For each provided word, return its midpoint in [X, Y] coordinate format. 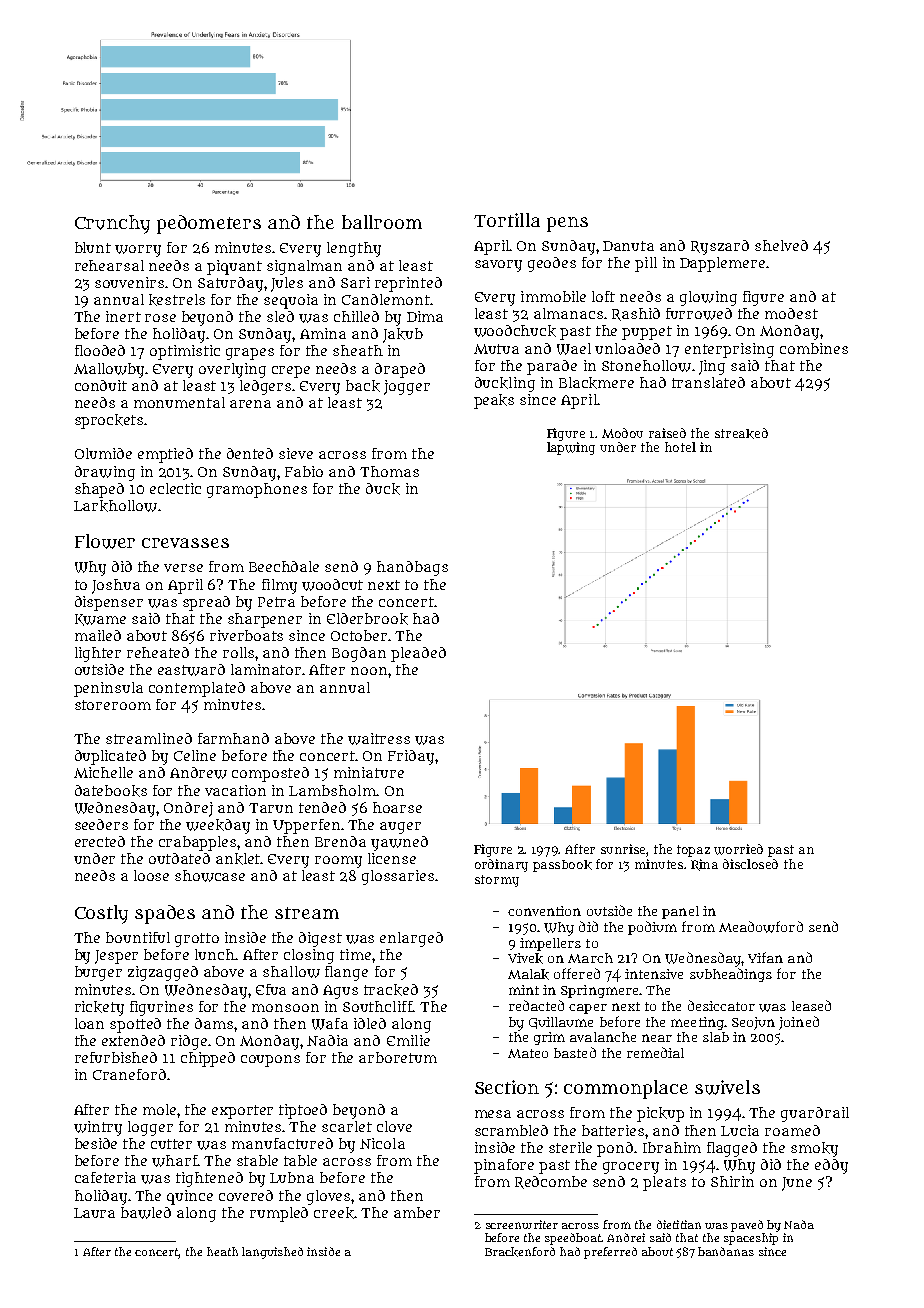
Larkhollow [115, 506]
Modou [622, 433]
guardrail [815, 1114]
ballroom [382, 222]
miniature [369, 772]
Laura [94, 1213]
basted [575, 1052]
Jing [712, 367]
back [363, 386]
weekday [218, 826]
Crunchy [112, 224]
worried [738, 849]
